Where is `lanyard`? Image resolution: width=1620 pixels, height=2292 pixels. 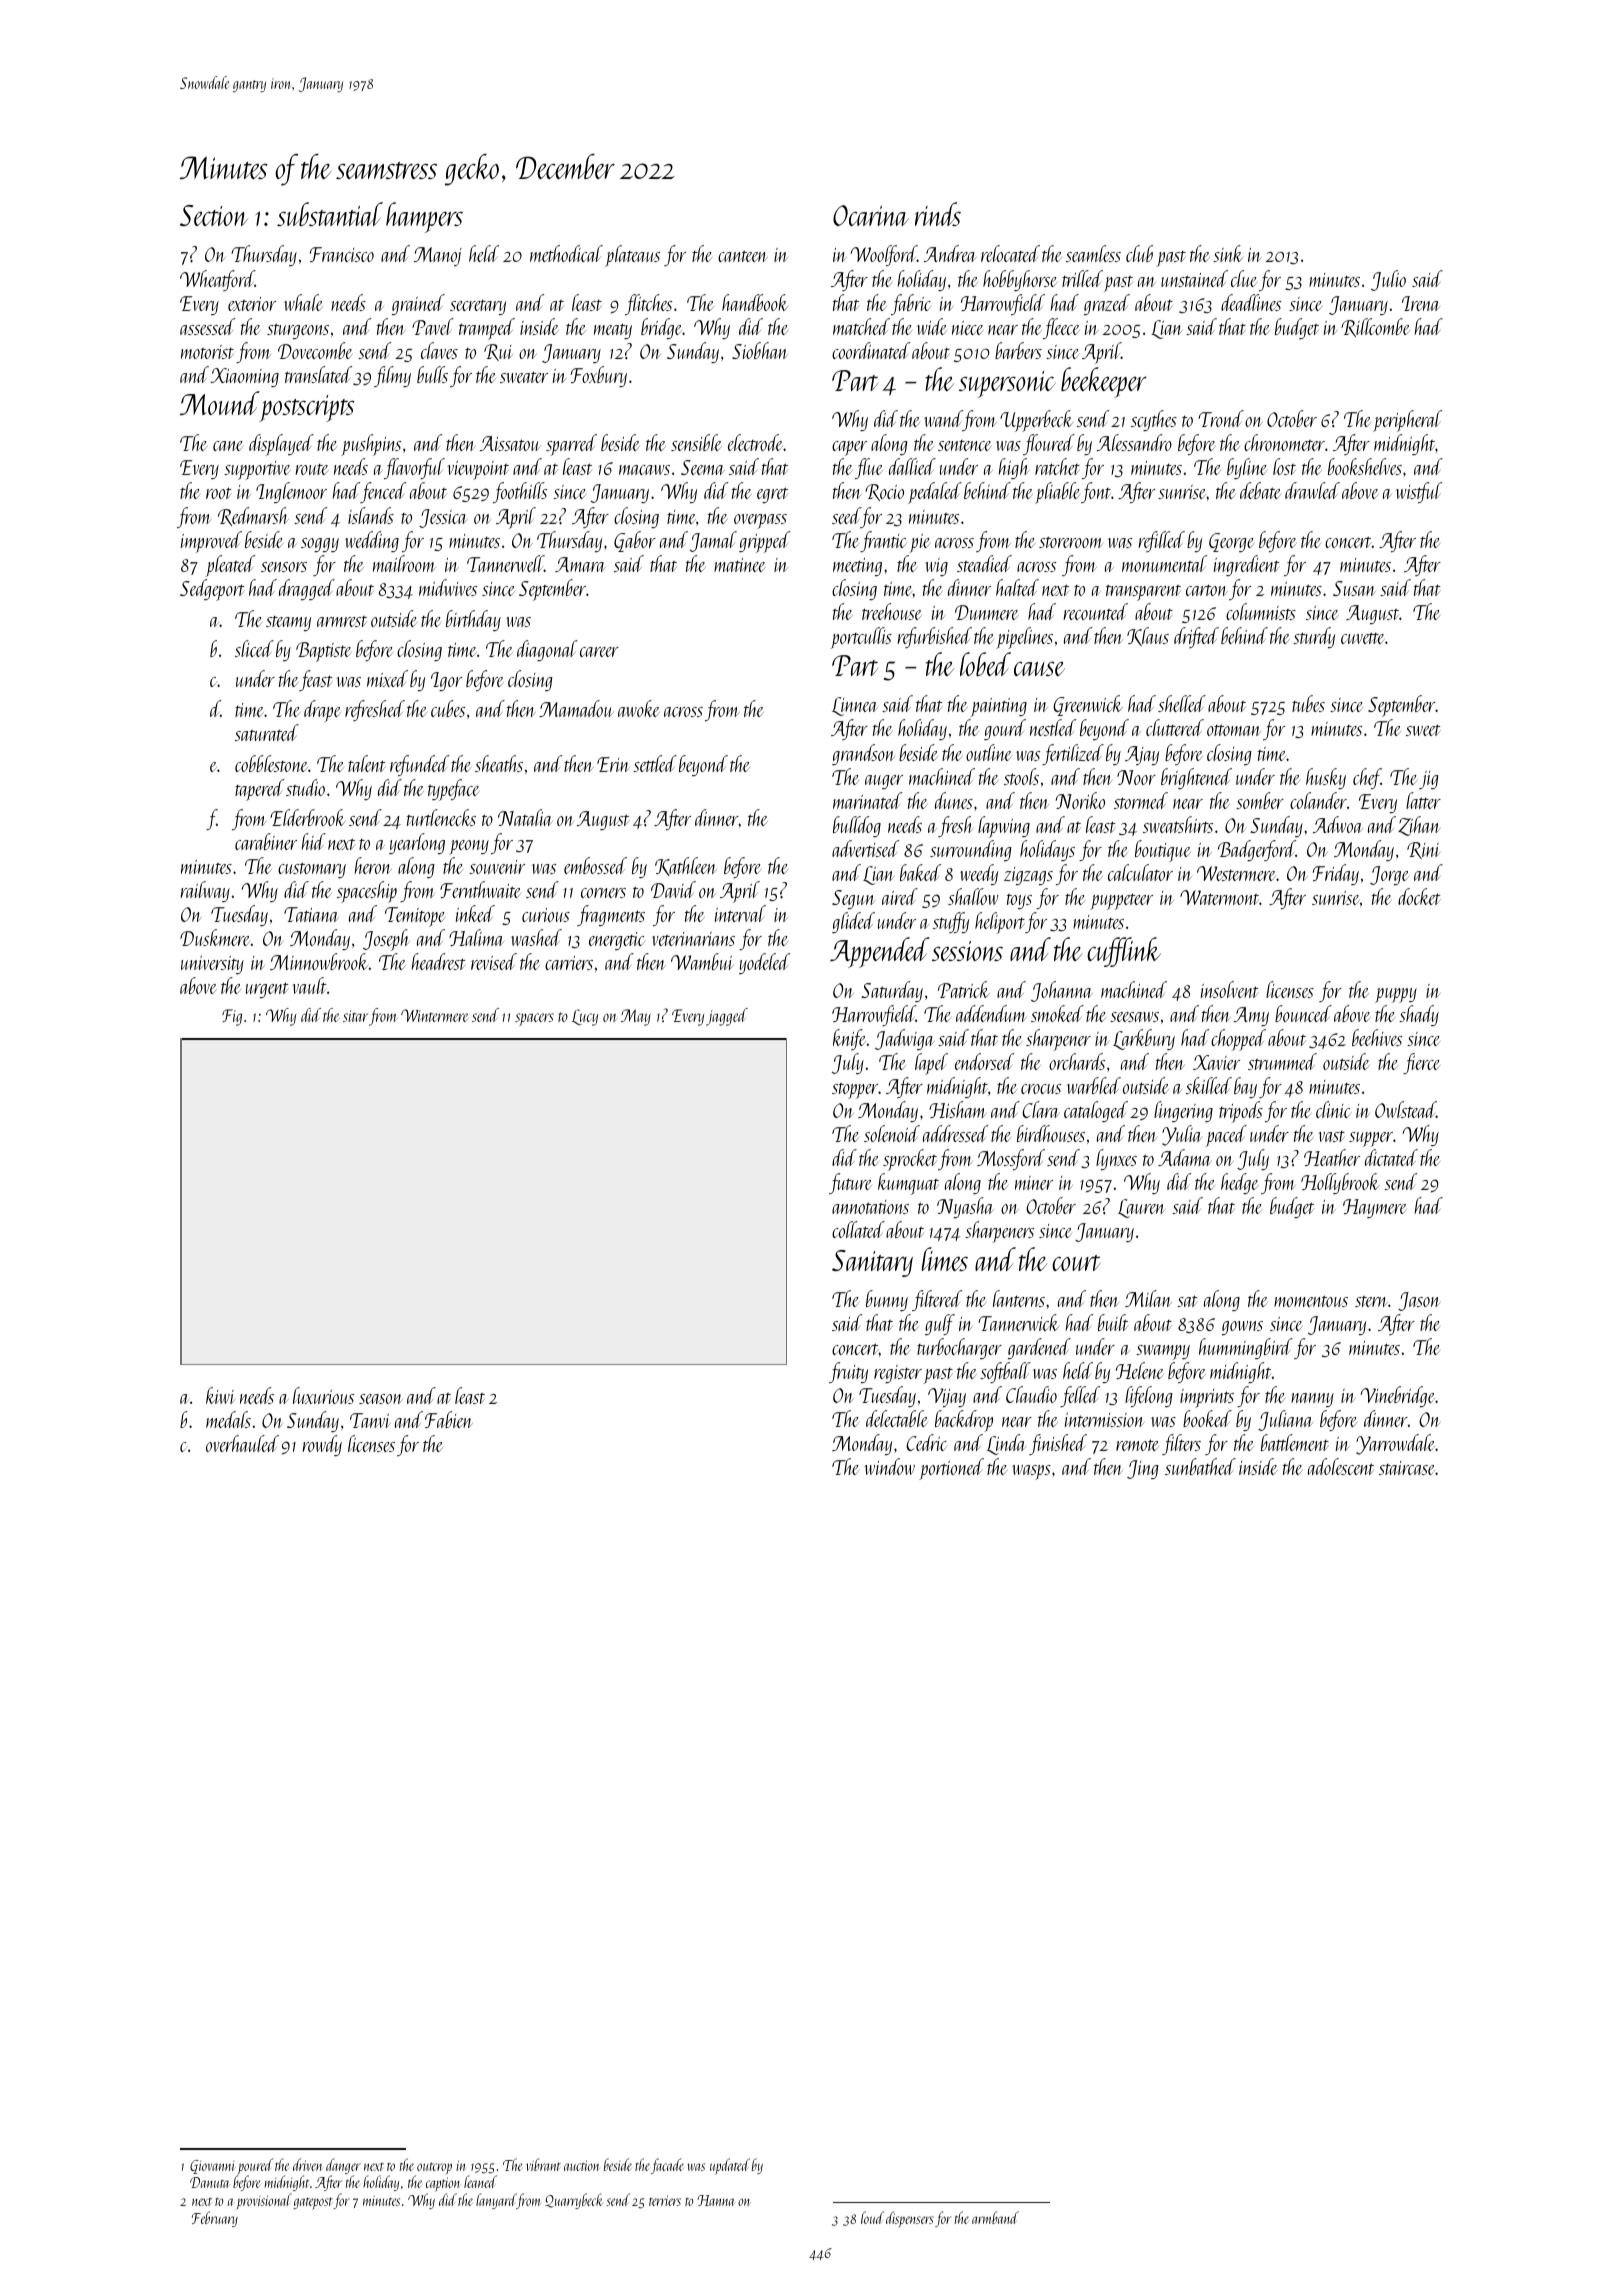 lanyard is located at coordinates (496, 2201).
